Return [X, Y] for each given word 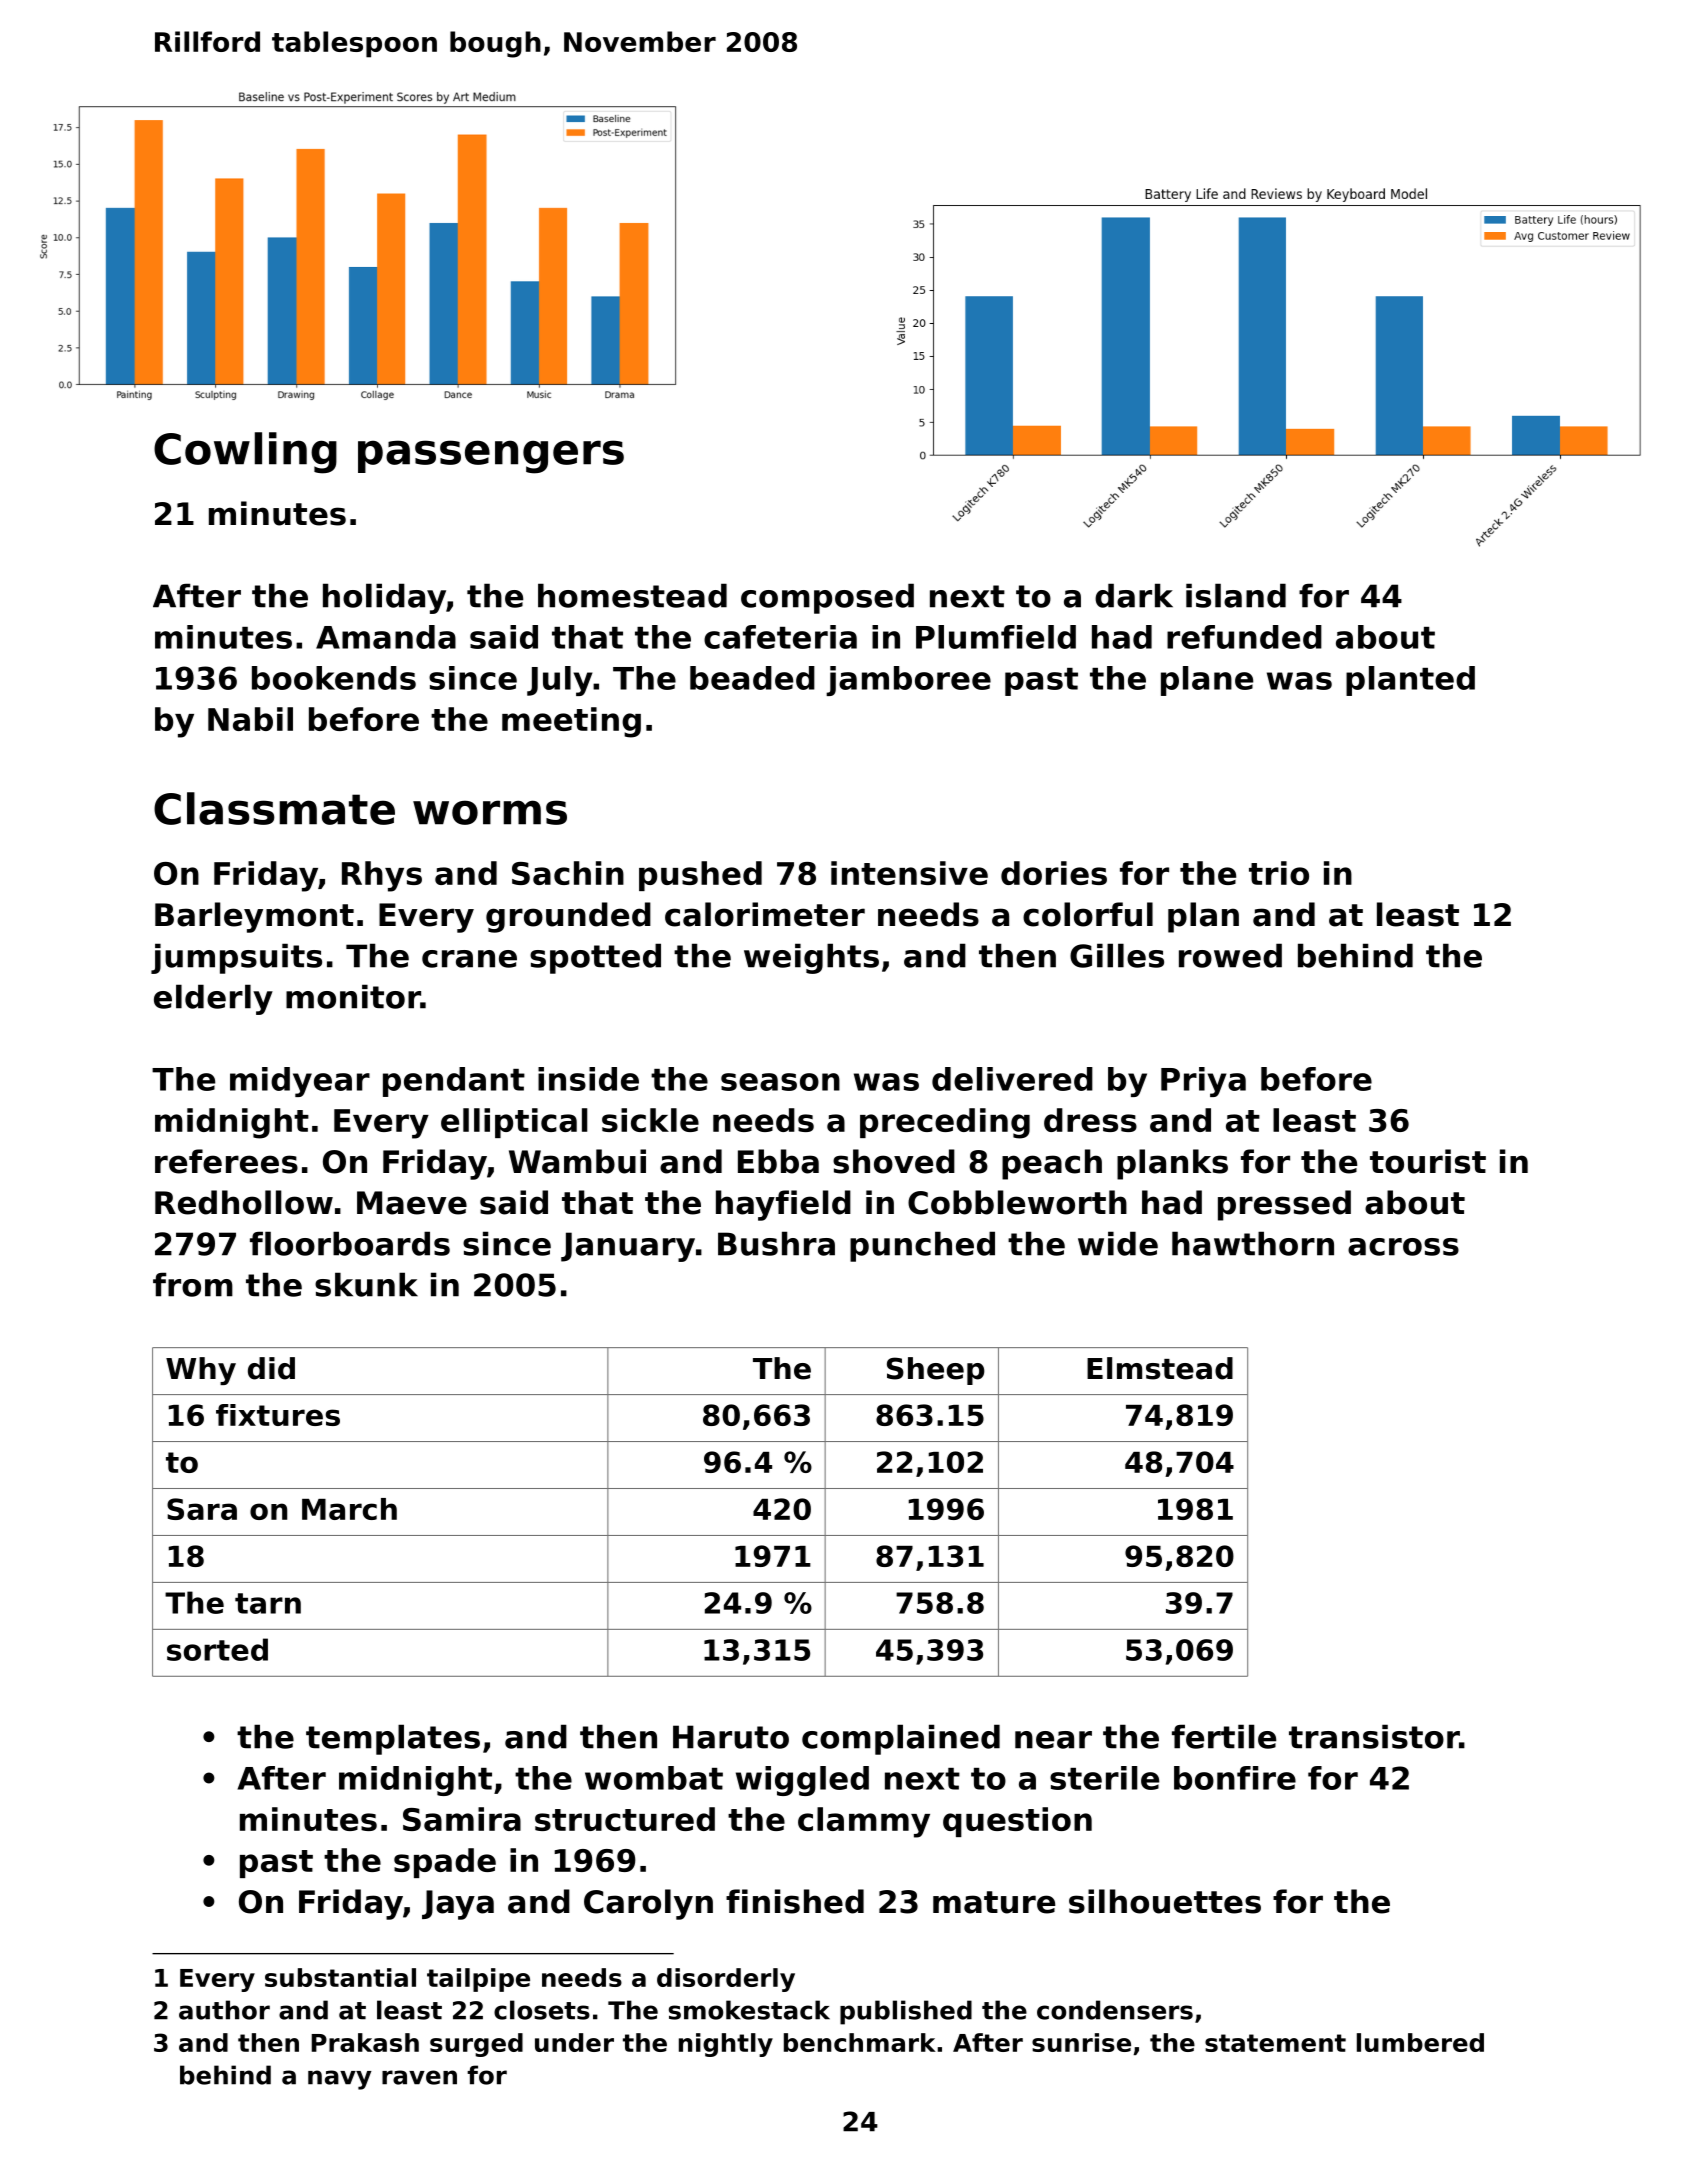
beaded [752, 678]
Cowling [245, 453]
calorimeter [765, 914]
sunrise [1081, 2042]
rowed [1230, 955]
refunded [1244, 637]
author [224, 2010]
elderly [213, 999]
